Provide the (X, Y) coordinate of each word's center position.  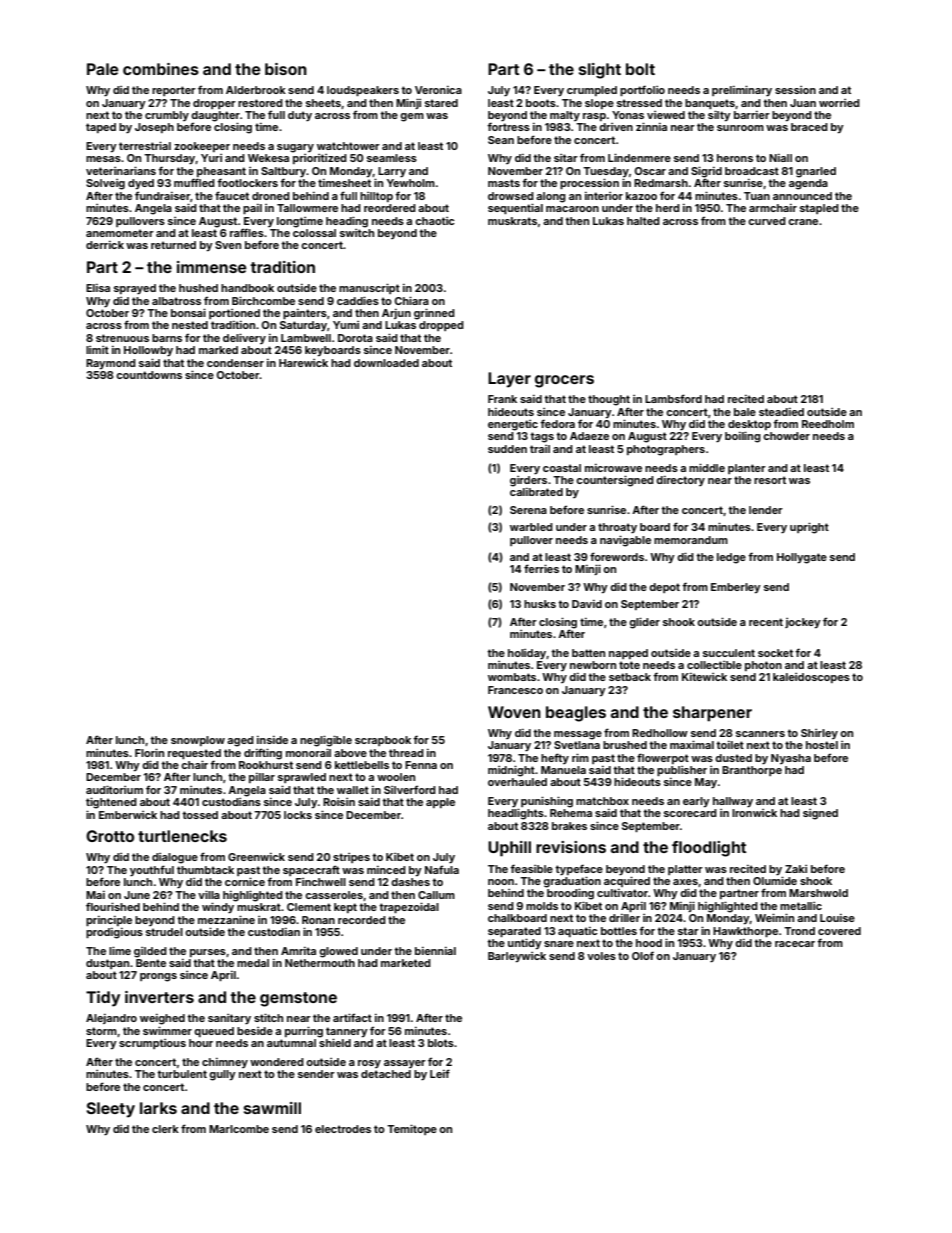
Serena (528, 510)
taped (101, 128)
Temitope (412, 1129)
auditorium (114, 789)
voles (601, 956)
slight (600, 71)
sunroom (740, 128)
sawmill (272, 1108)
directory (680, 481)
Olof (643, 955)
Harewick (303, 363)
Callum (436, 895)
